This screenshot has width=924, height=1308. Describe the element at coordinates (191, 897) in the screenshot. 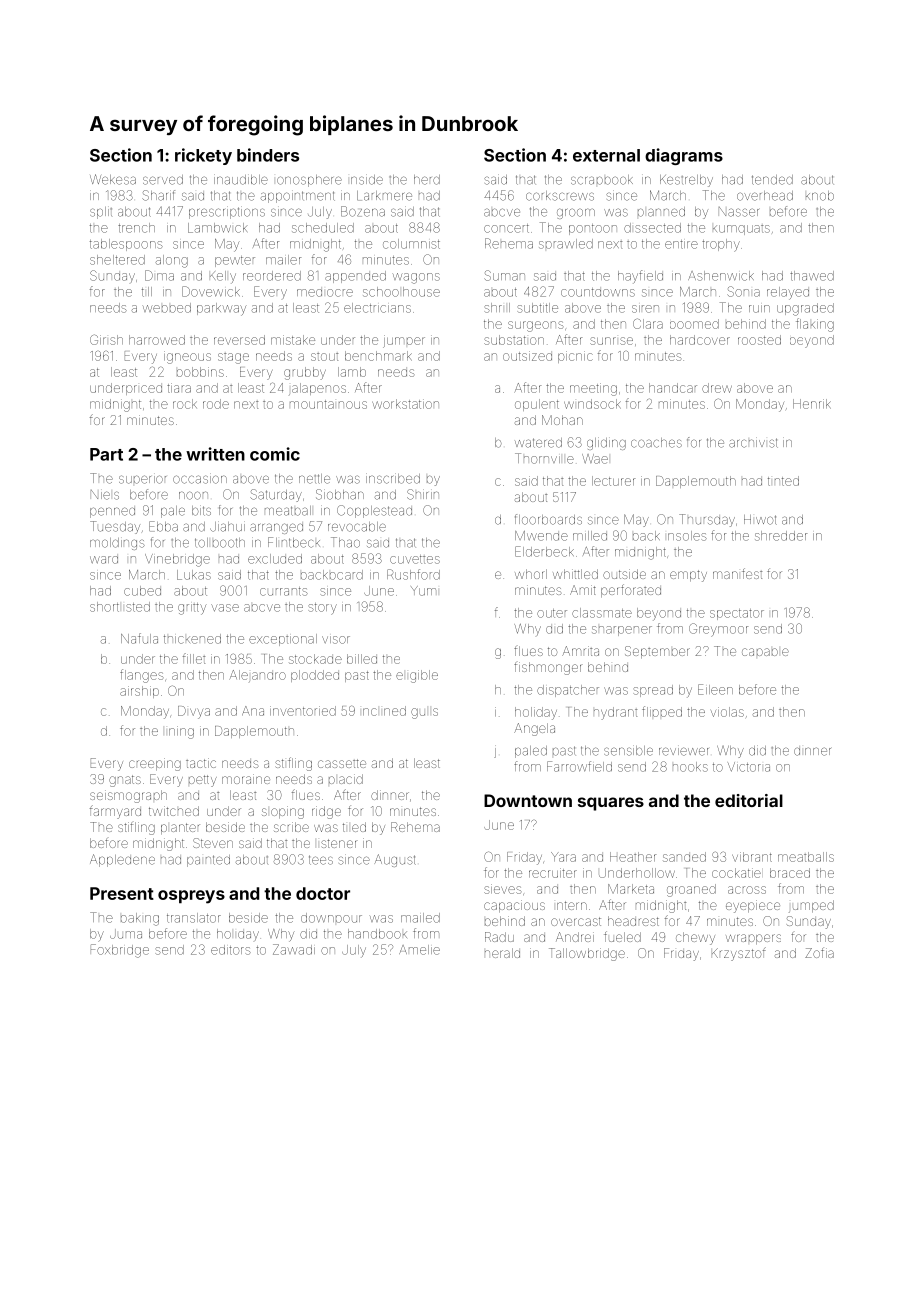

I see `ospreys` at that location.
